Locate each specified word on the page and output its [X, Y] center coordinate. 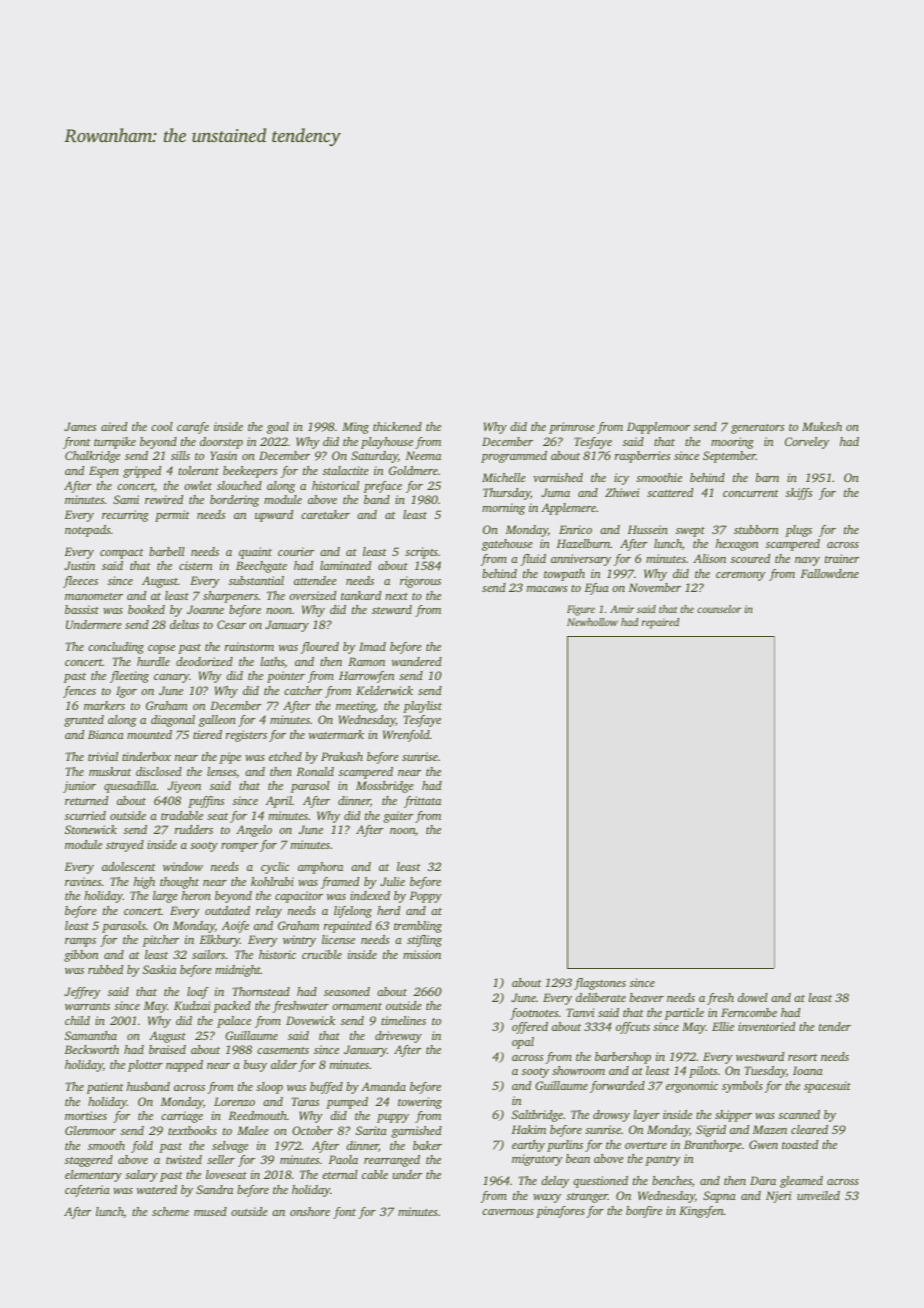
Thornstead [261, 991]
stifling [424, 941]
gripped [142, 472]
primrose [572, 428]
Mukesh [822, 426]
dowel [753, 997]
